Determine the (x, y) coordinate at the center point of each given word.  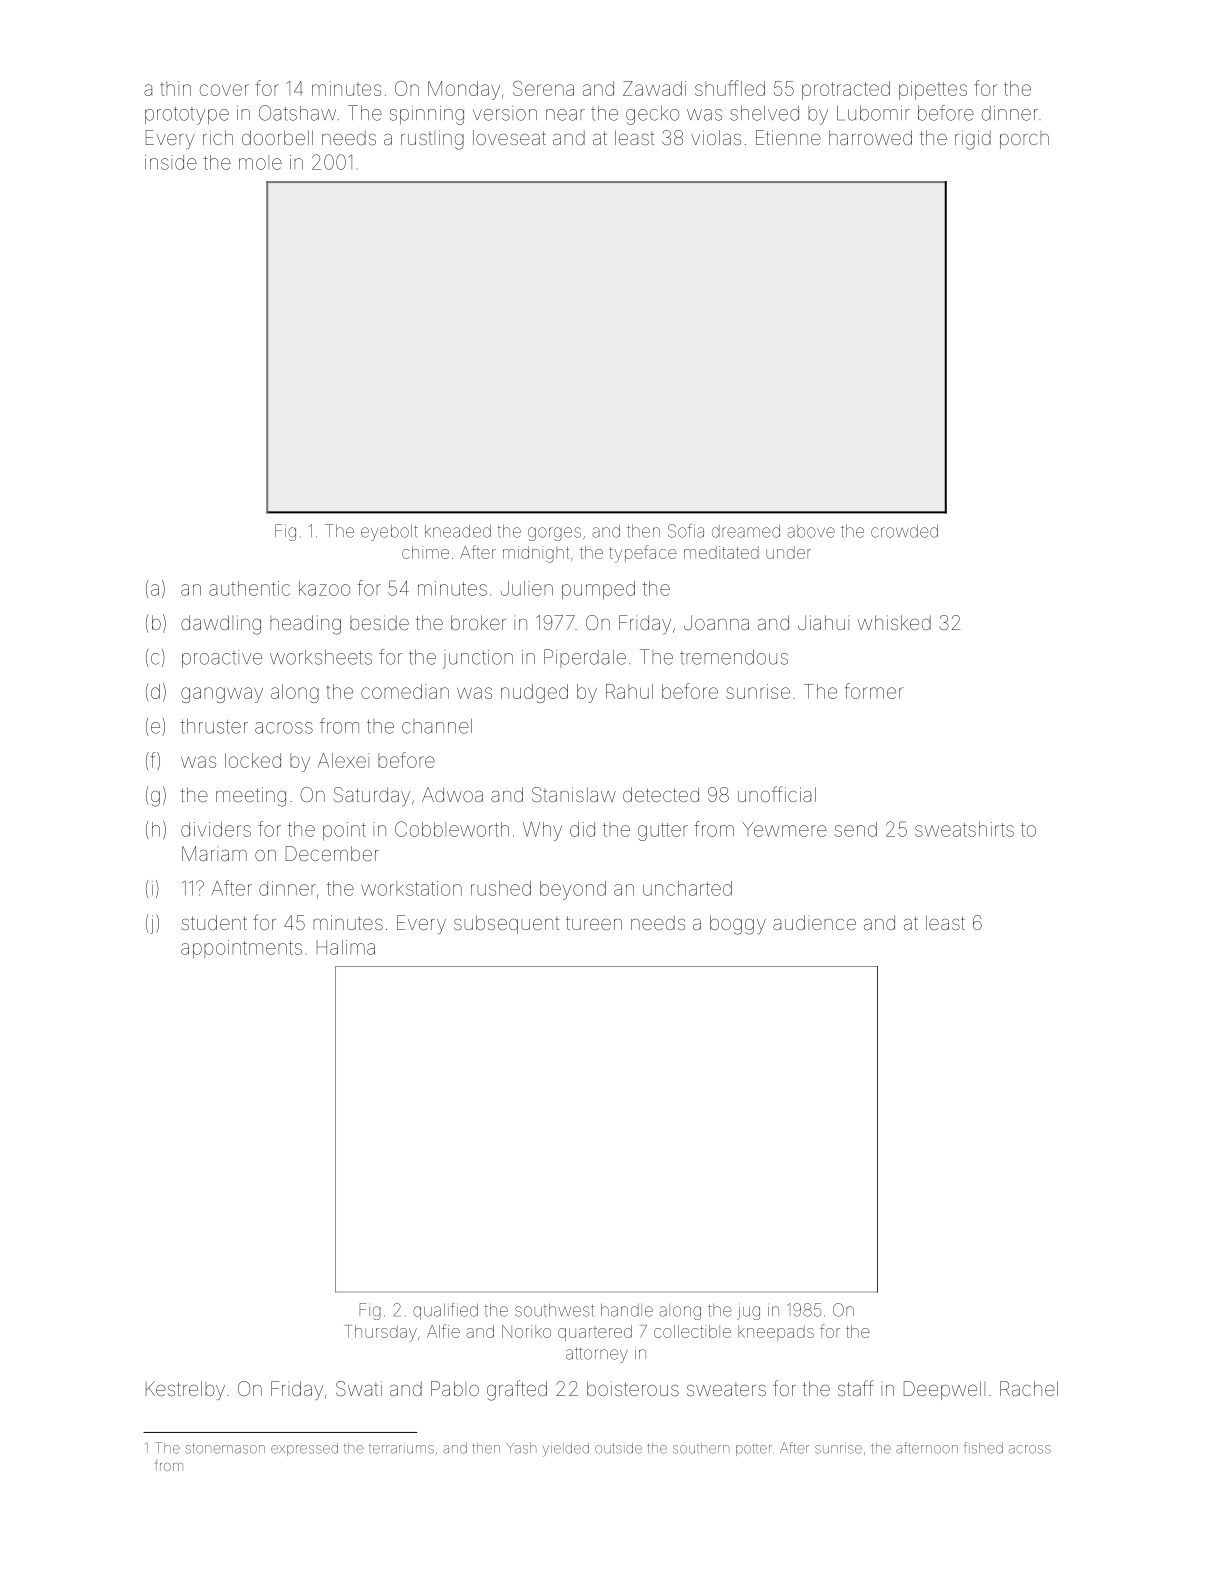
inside (171, 162)
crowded (904, 531)
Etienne (788, 137)
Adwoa (452, 794)
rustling (432, 140)
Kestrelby (185, 1390)
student (214, 922)
